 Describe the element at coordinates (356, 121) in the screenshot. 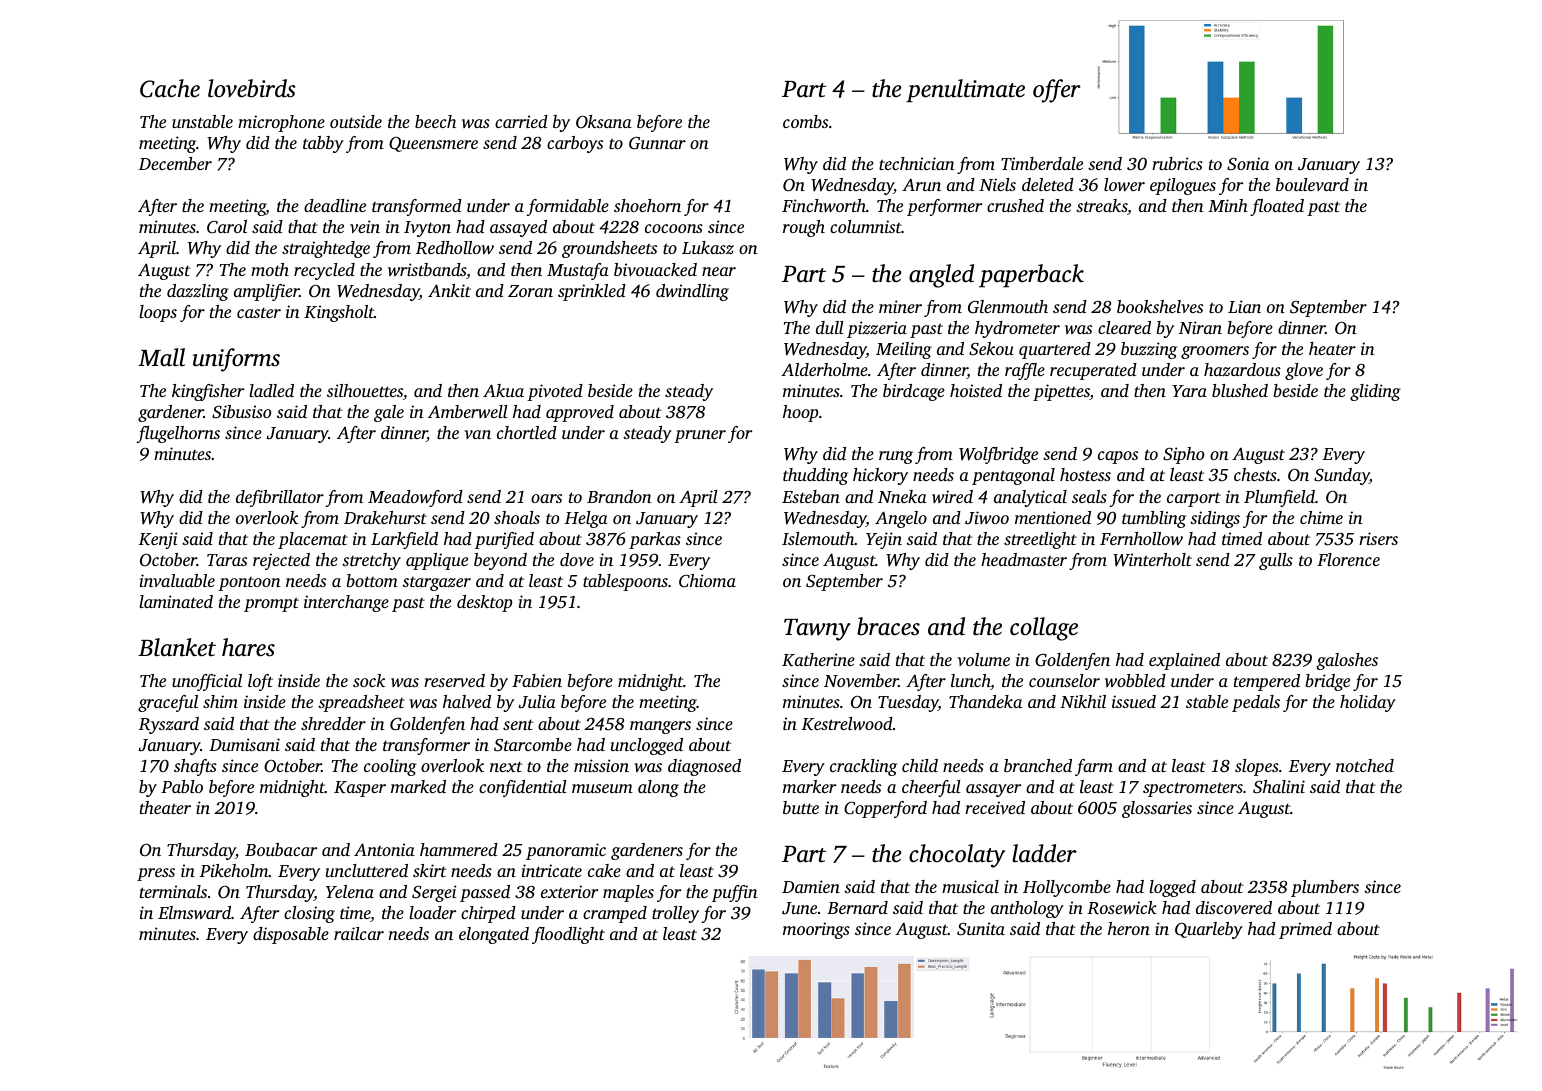

I see `outside` at that location.
